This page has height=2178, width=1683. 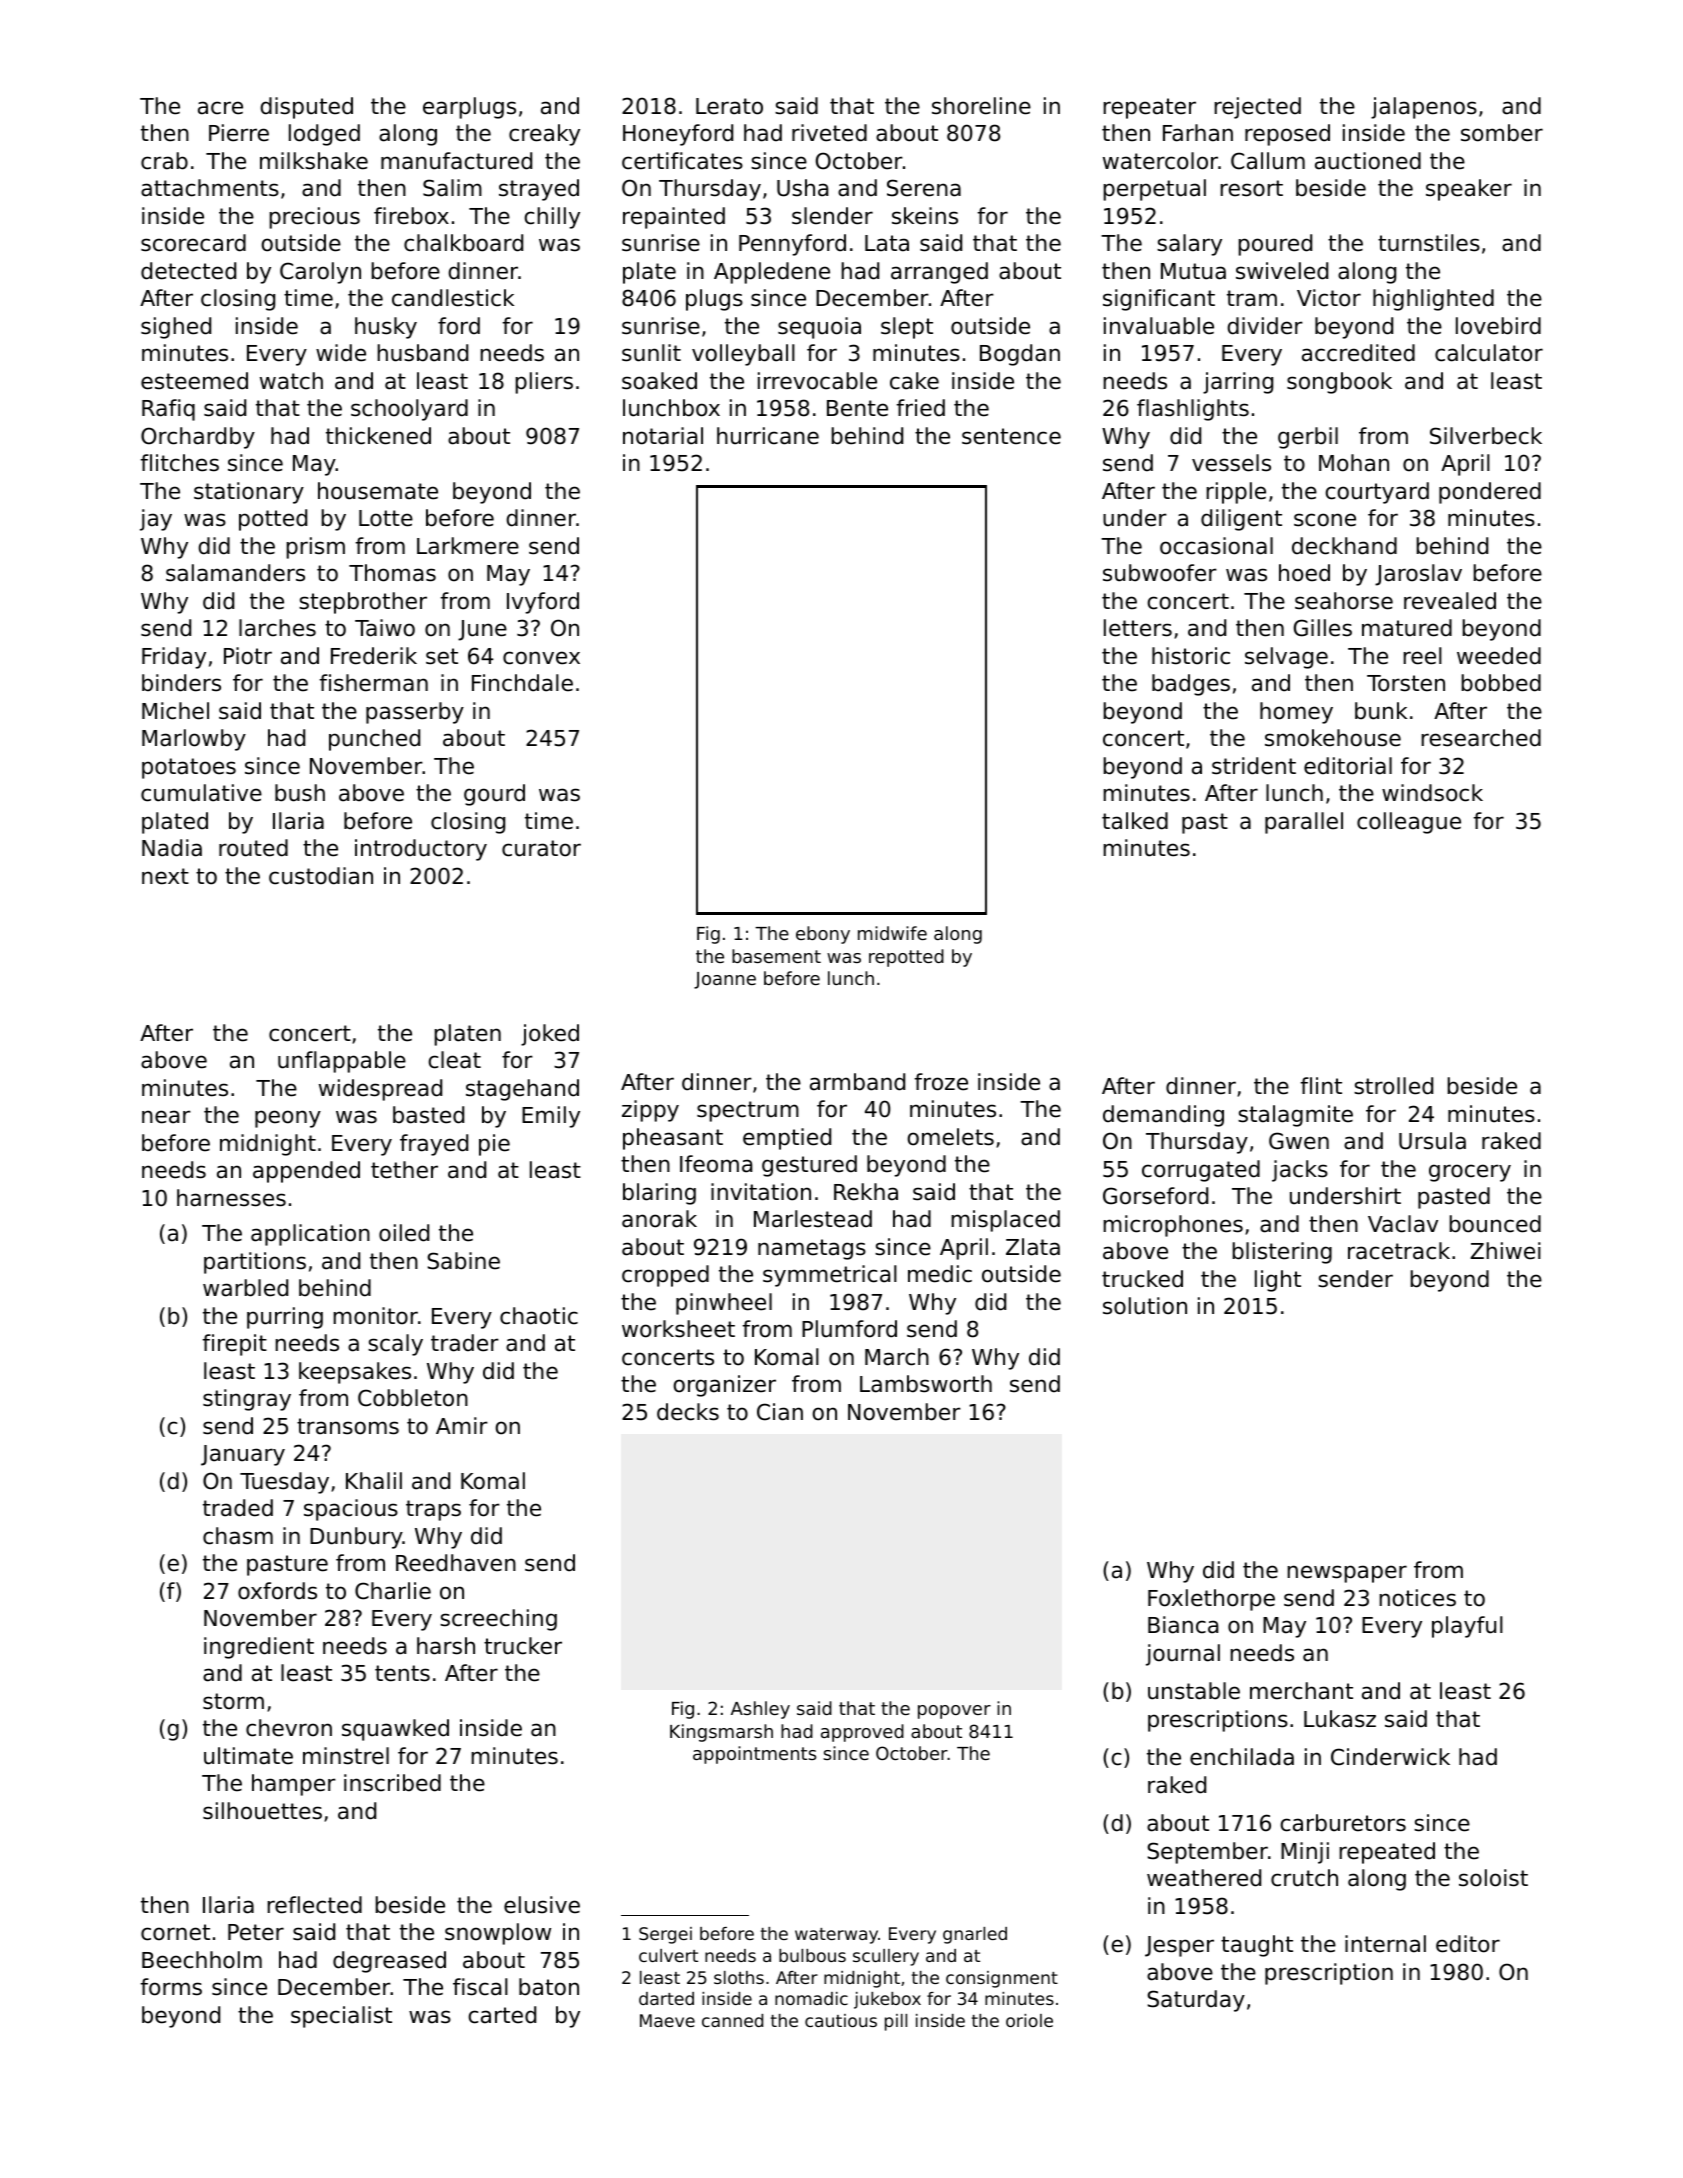 I want to click on grocery, so click(x=1470, y=1173).
